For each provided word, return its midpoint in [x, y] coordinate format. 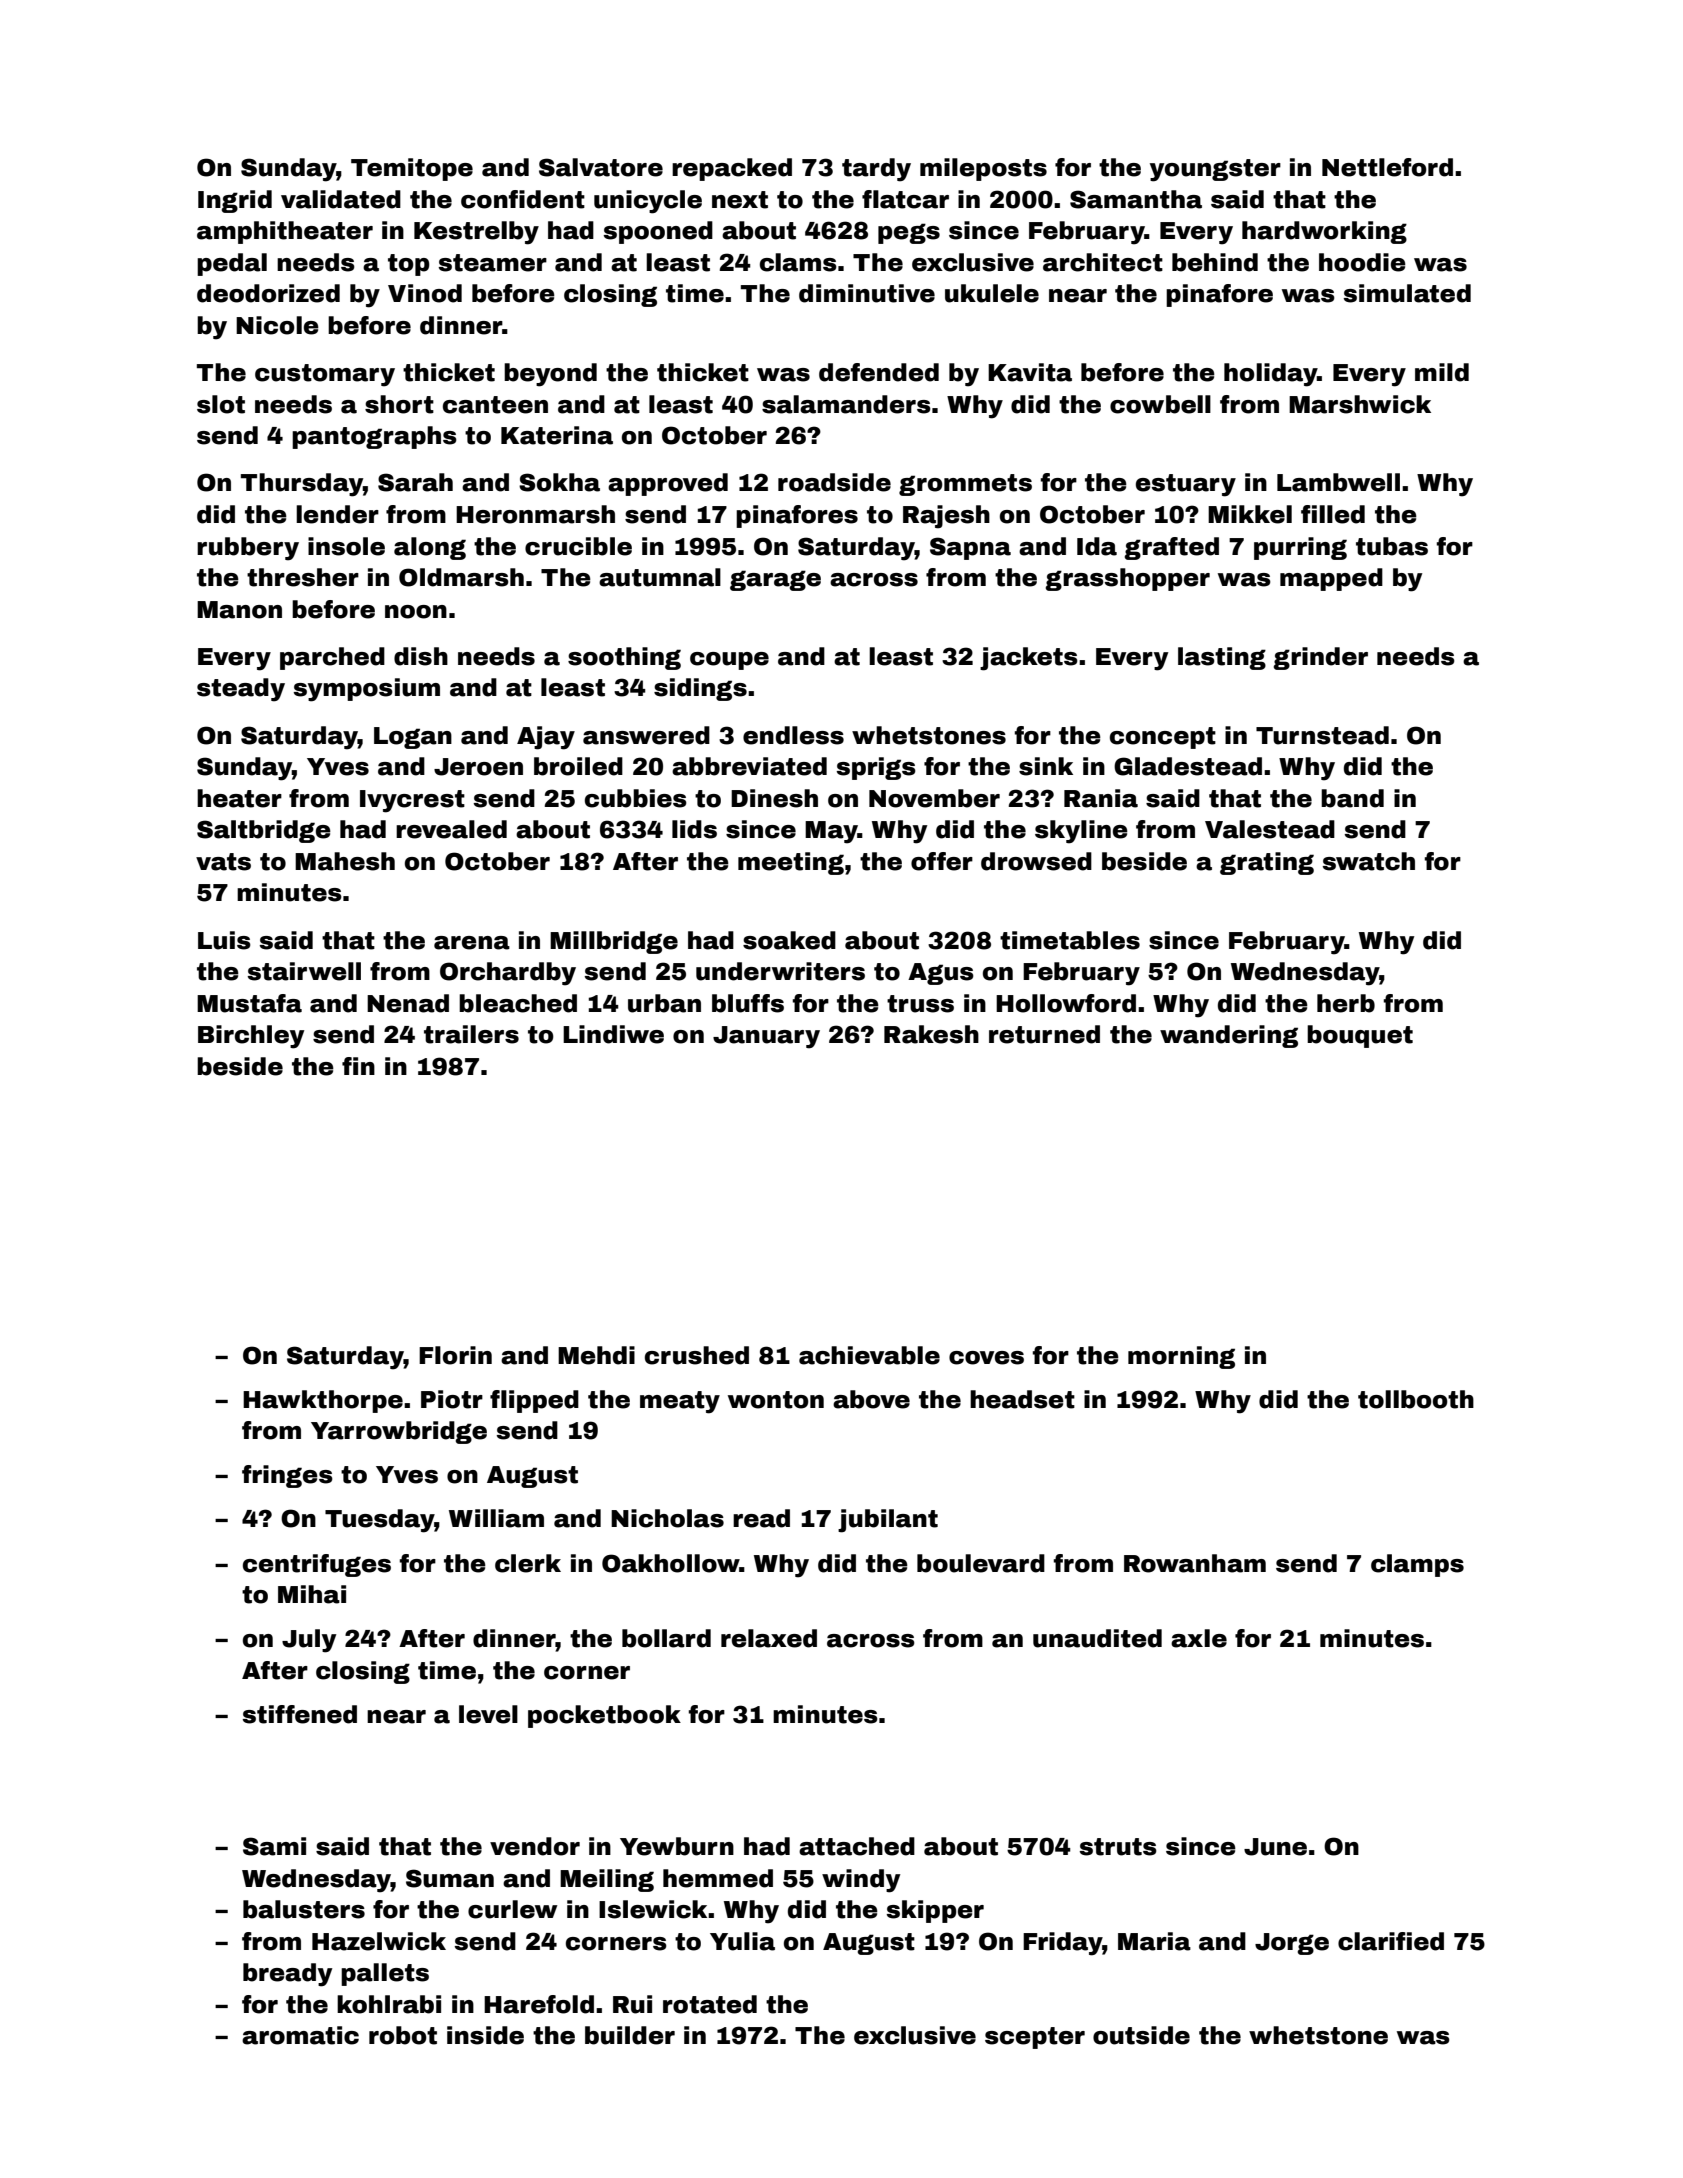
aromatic [300, 2035]
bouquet [1360, 1036]
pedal [232, 264]
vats [223, 862]
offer [942, 861]
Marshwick [1360, 404]
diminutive [867, 293]
